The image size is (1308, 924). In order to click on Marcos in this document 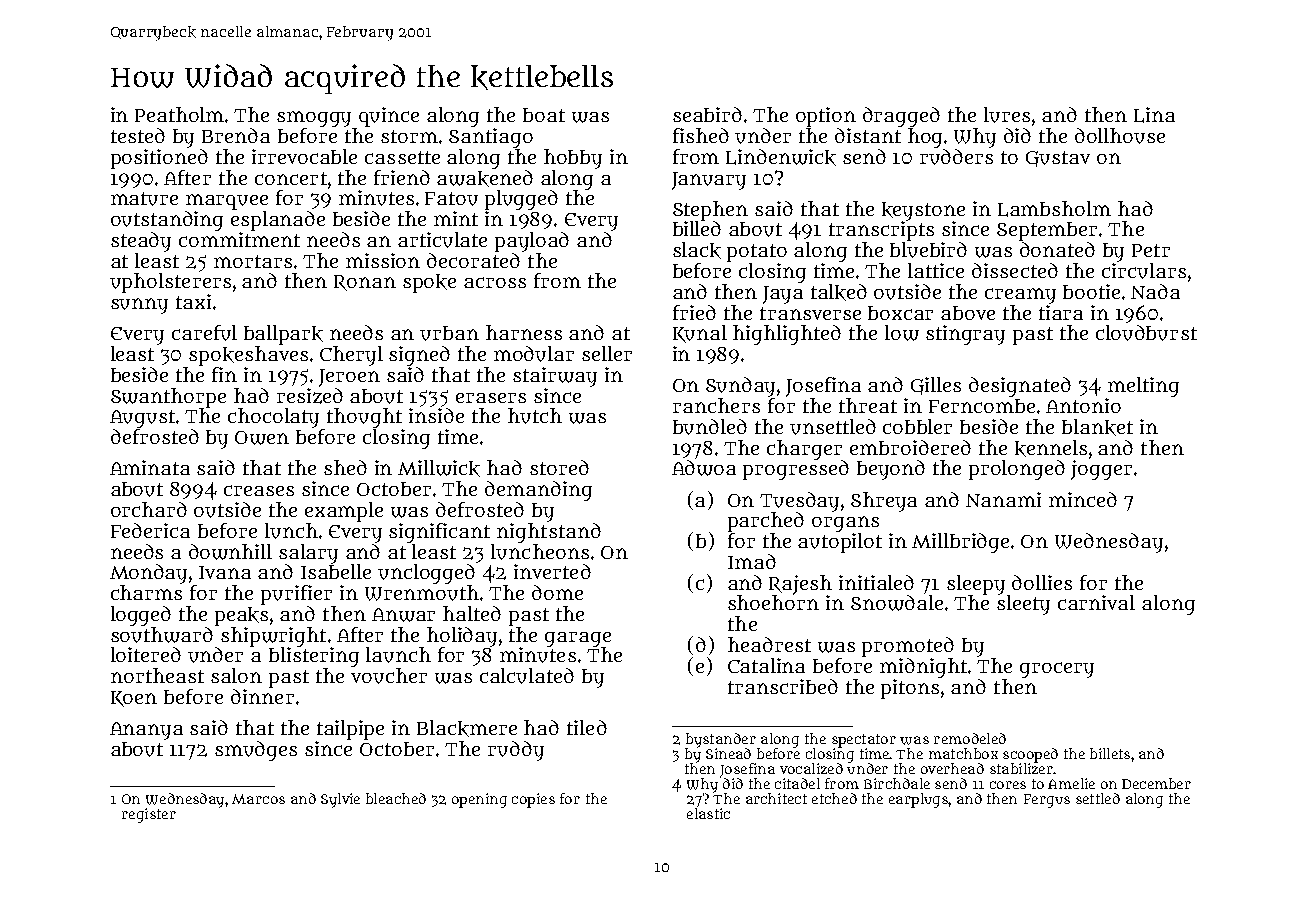, I will do `click(258, 799)`.
